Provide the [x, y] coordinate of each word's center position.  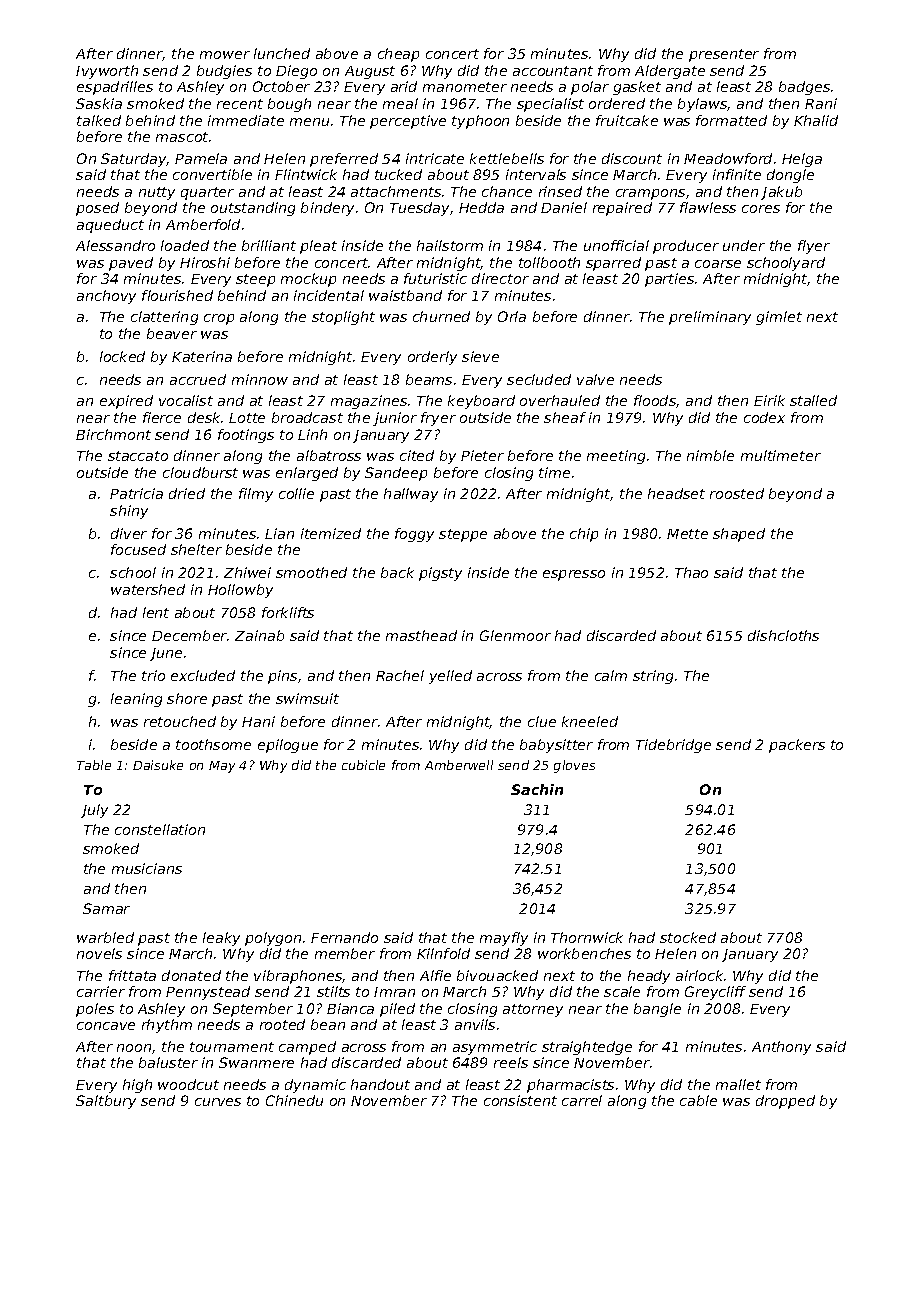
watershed [148, 589]
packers [797, 746]
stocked [688, 937]
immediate [246, 120]
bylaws [702, 105]
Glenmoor [515, 635]
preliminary [710, 318]
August [370, 72]
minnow [260, 379]
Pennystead [208, 993]
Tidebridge [673, 746]
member [345, 953]
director [500, 278]
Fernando [344, 937]
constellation [160, 829]
